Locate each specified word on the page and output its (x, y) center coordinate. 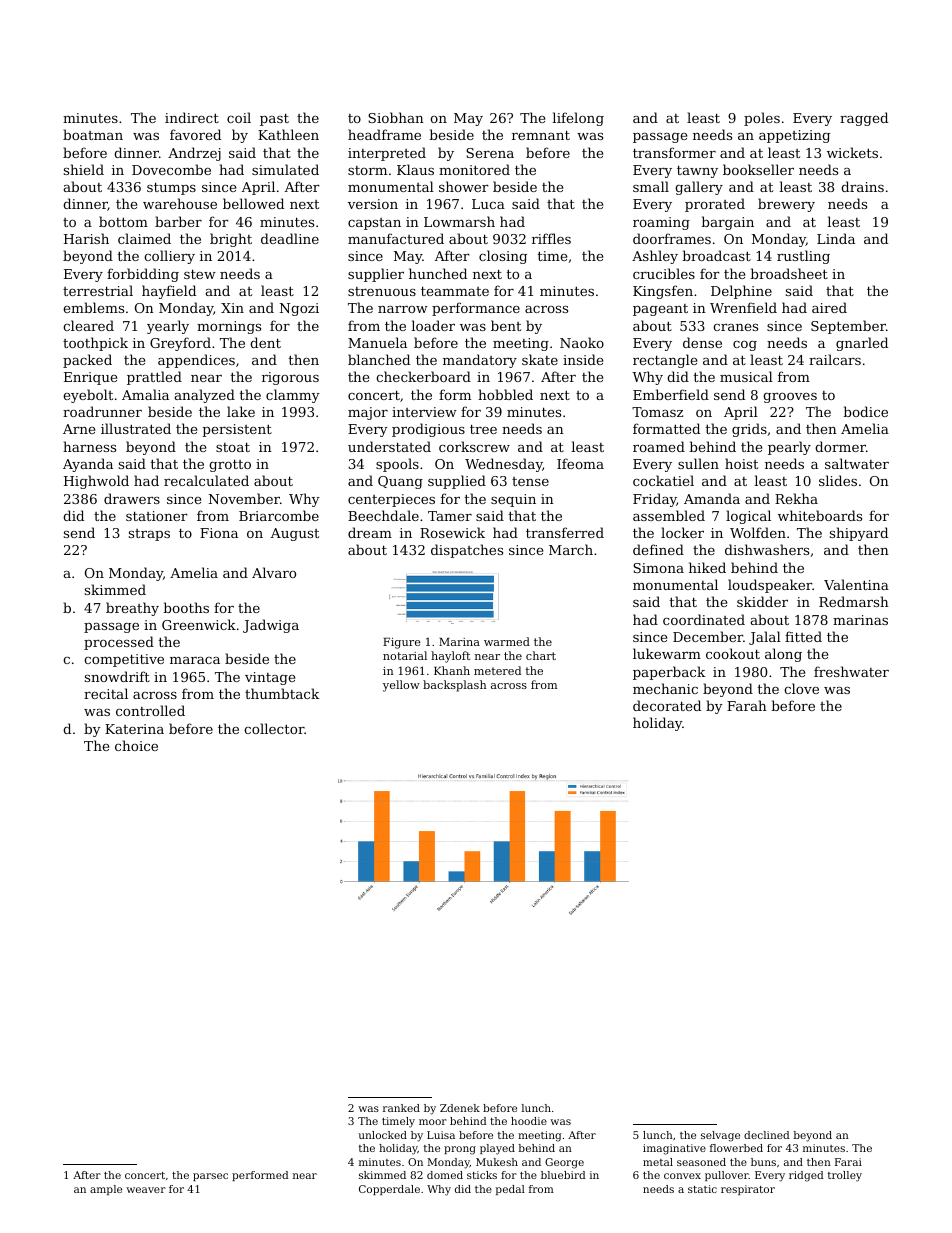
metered (497, 670)
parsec (210, 1177)
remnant (541, 135)
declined (767, 1135)
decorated (667, 705)
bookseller (758, 169)
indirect (192, 117)
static (702, 1189)
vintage (270, 678)
